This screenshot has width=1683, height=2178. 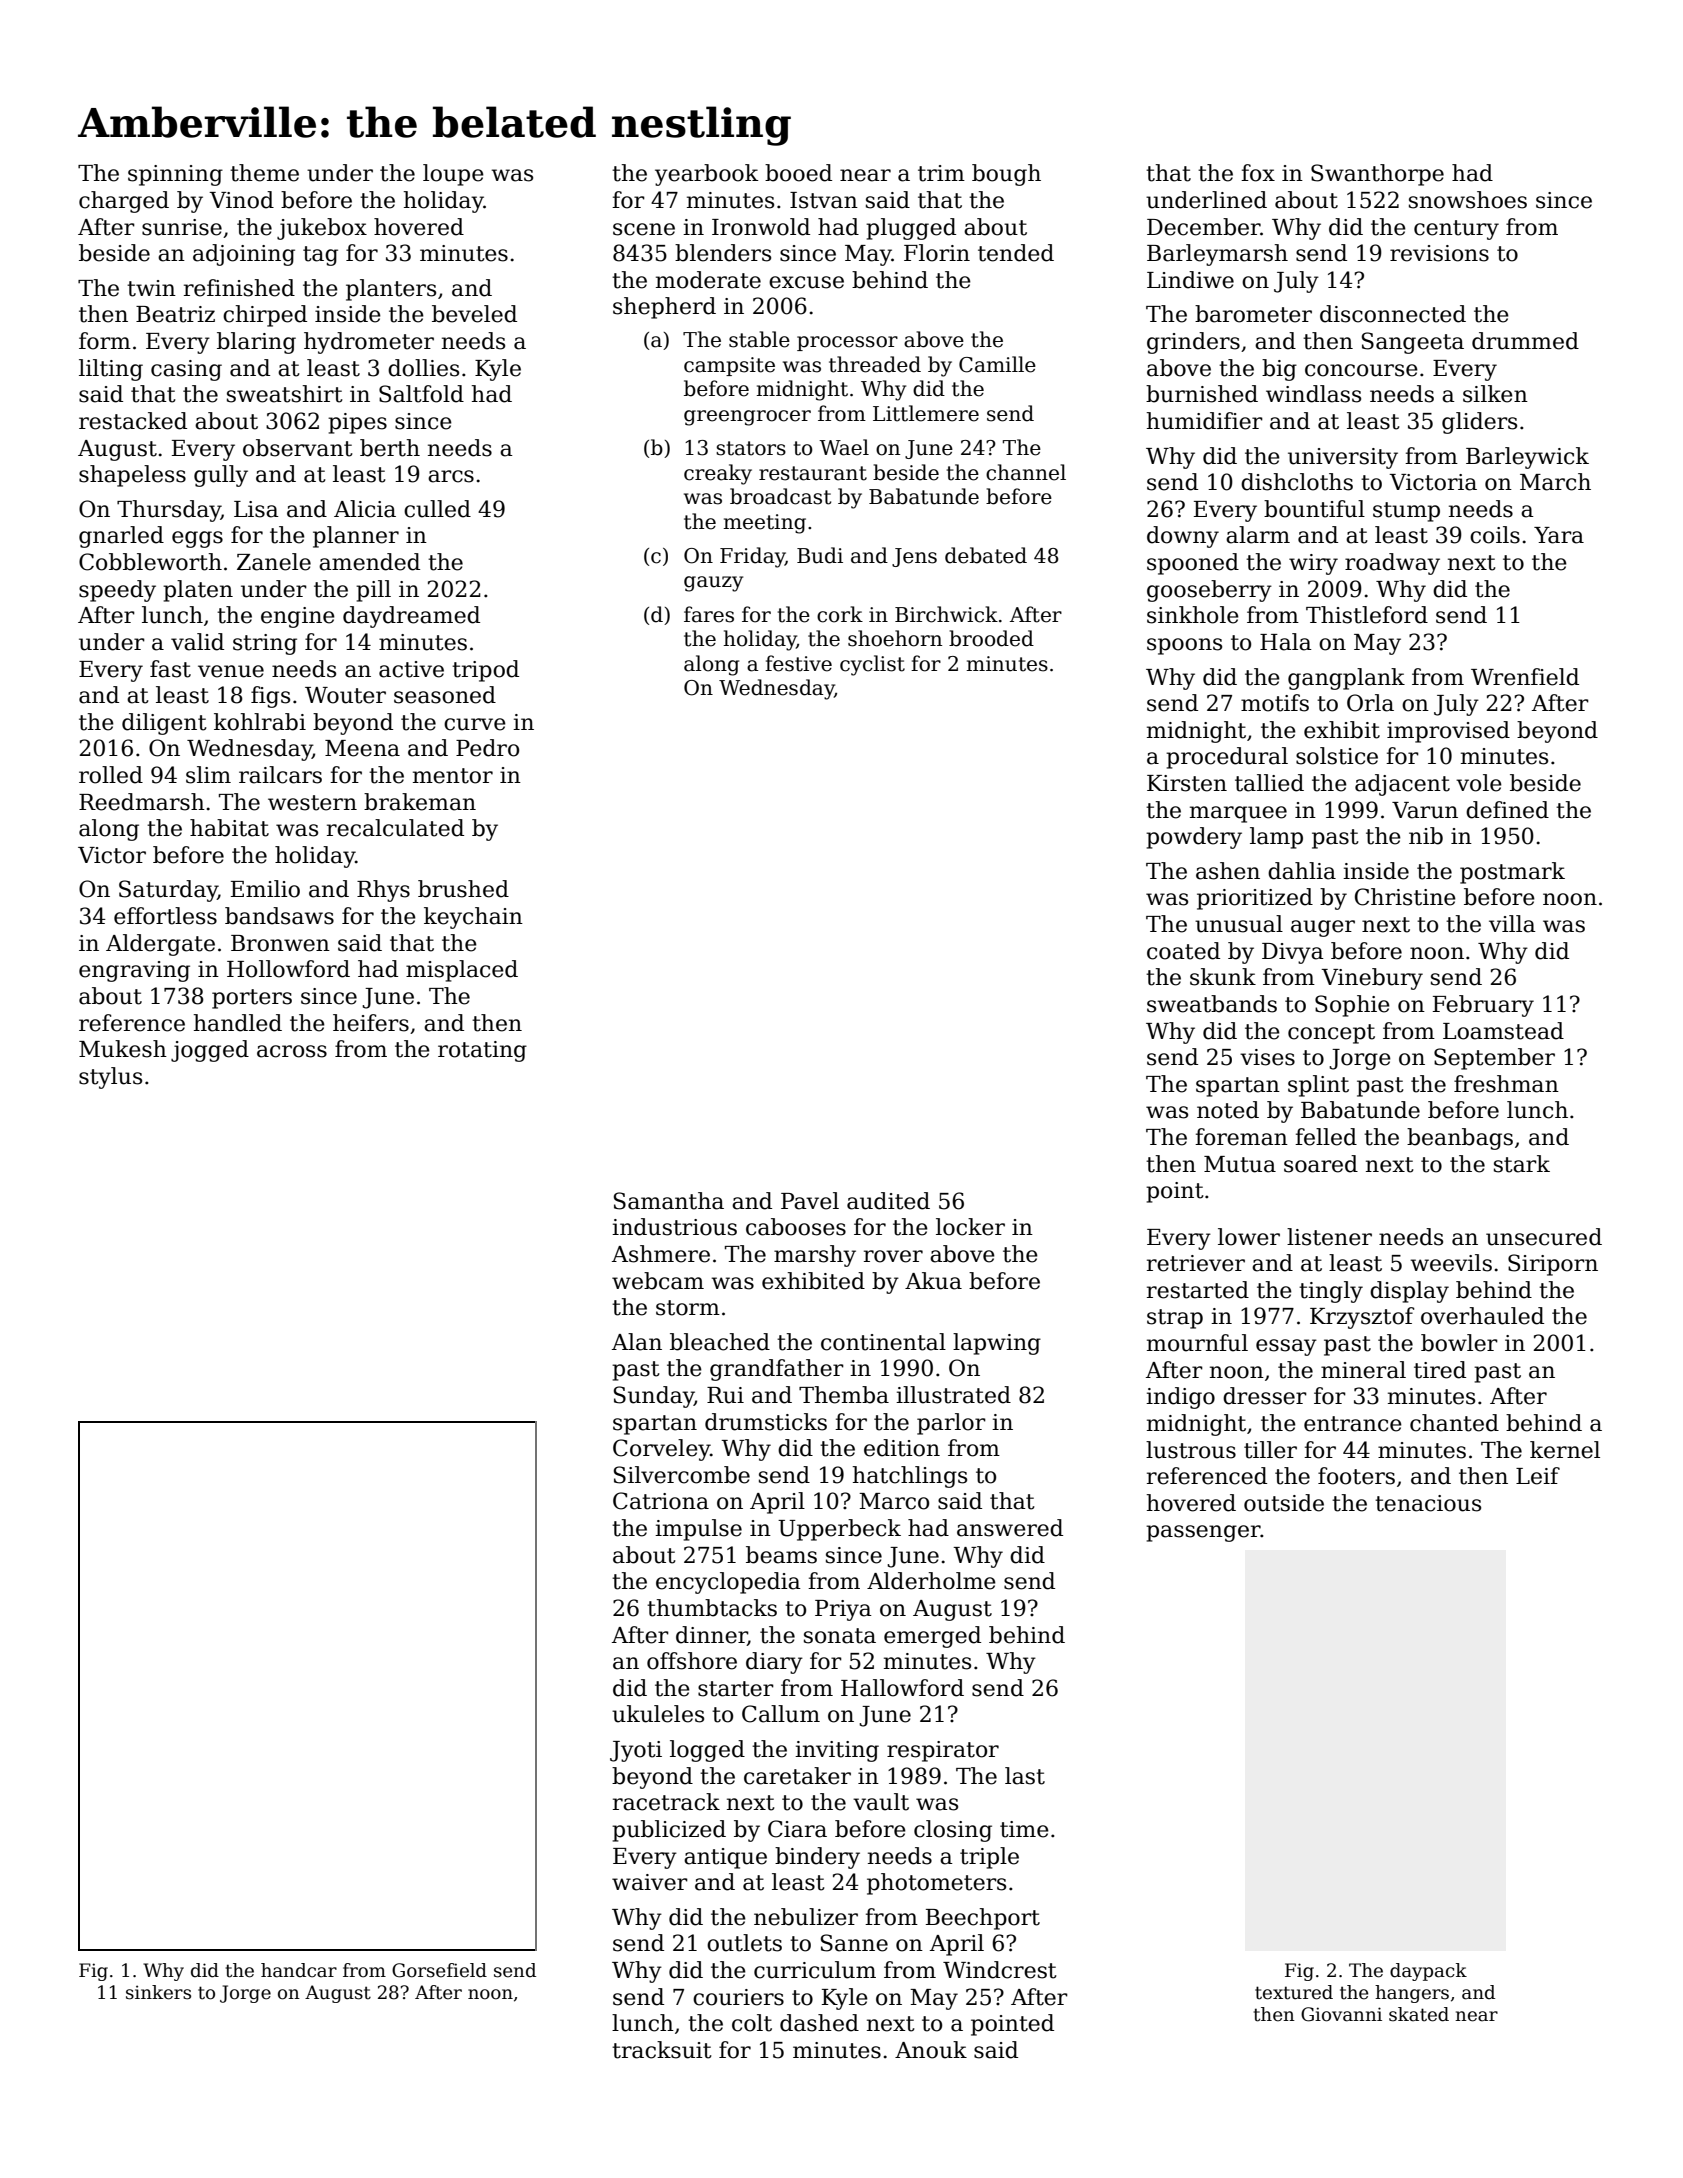 I want to click on misplaced, so click(x=462, y=971).
